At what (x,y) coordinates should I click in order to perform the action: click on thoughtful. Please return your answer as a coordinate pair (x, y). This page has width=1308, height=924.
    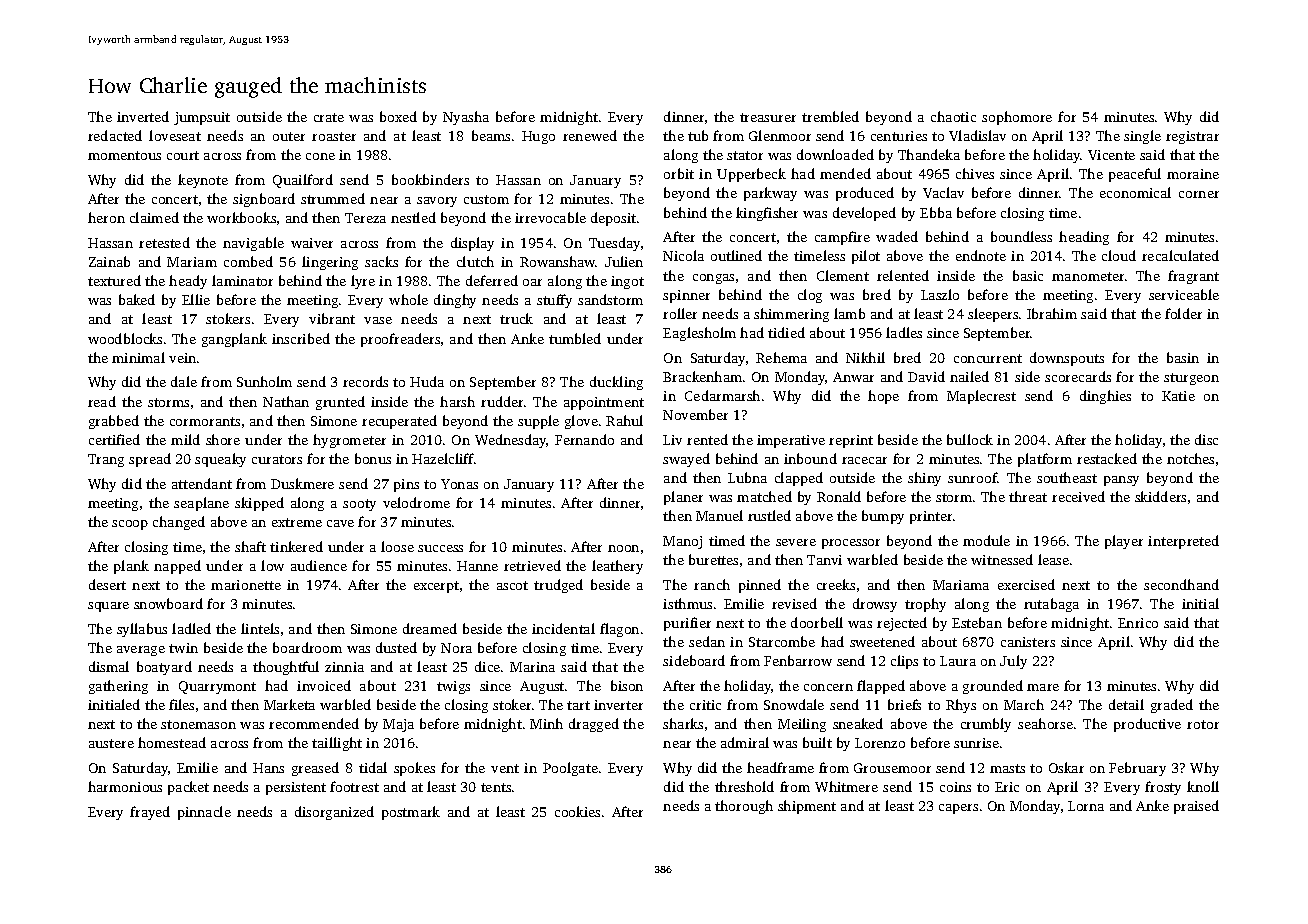
    Looking at the image, I should click on (286, 668).
